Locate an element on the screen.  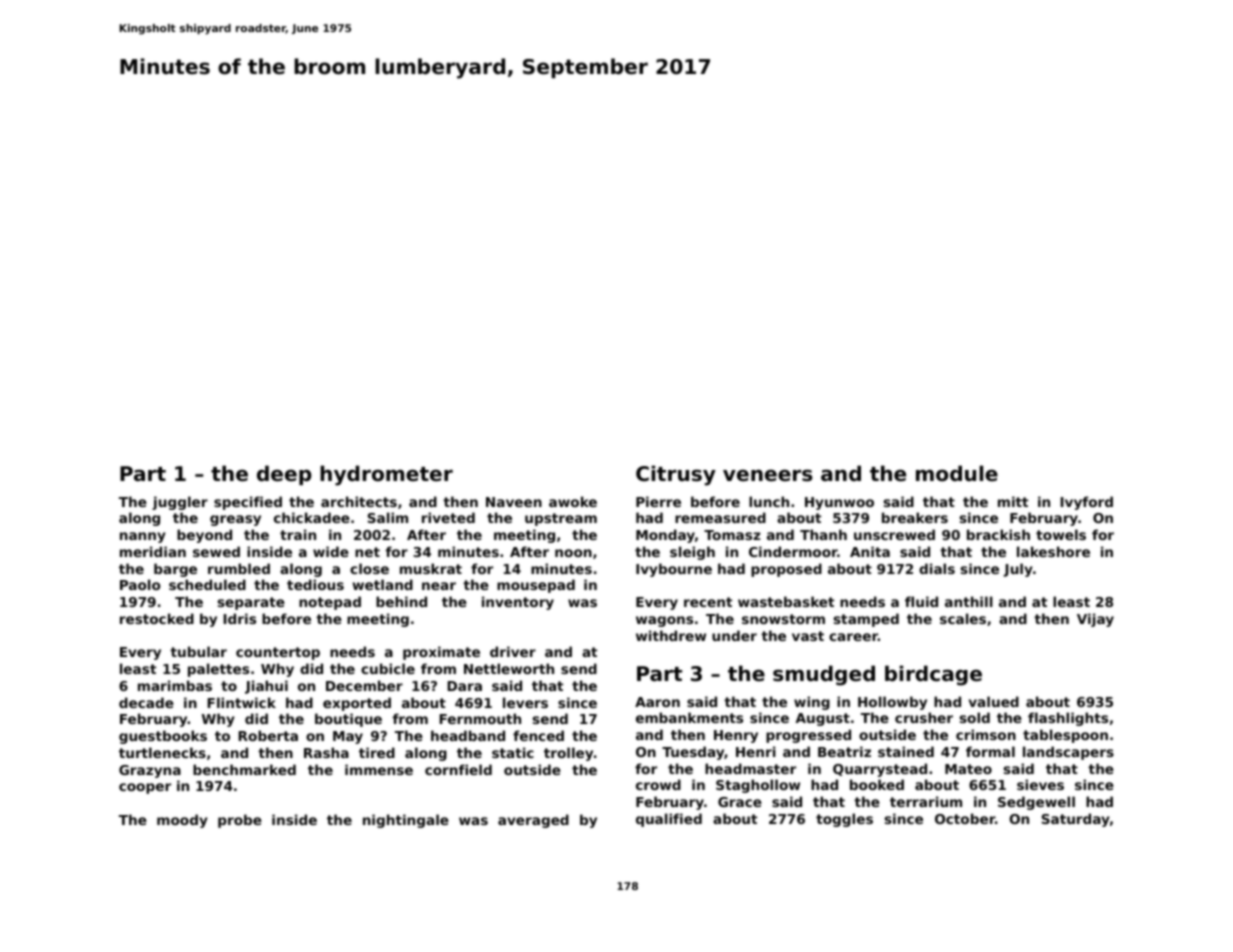
hydrometer is located at coordinates (386, 475).
